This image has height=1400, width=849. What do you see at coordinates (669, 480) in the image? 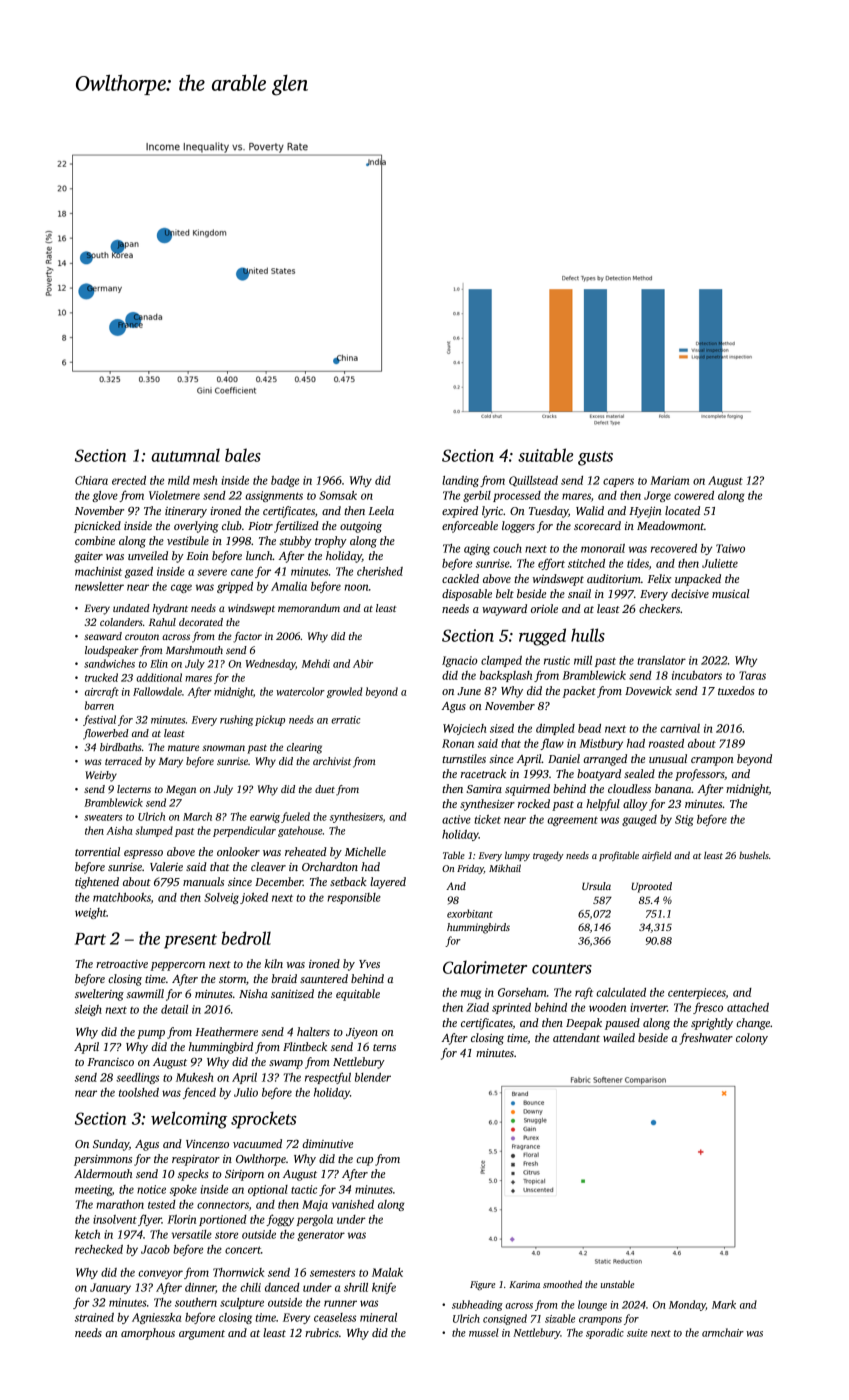
I see `Mariam` at bounding box center [669, 480].
